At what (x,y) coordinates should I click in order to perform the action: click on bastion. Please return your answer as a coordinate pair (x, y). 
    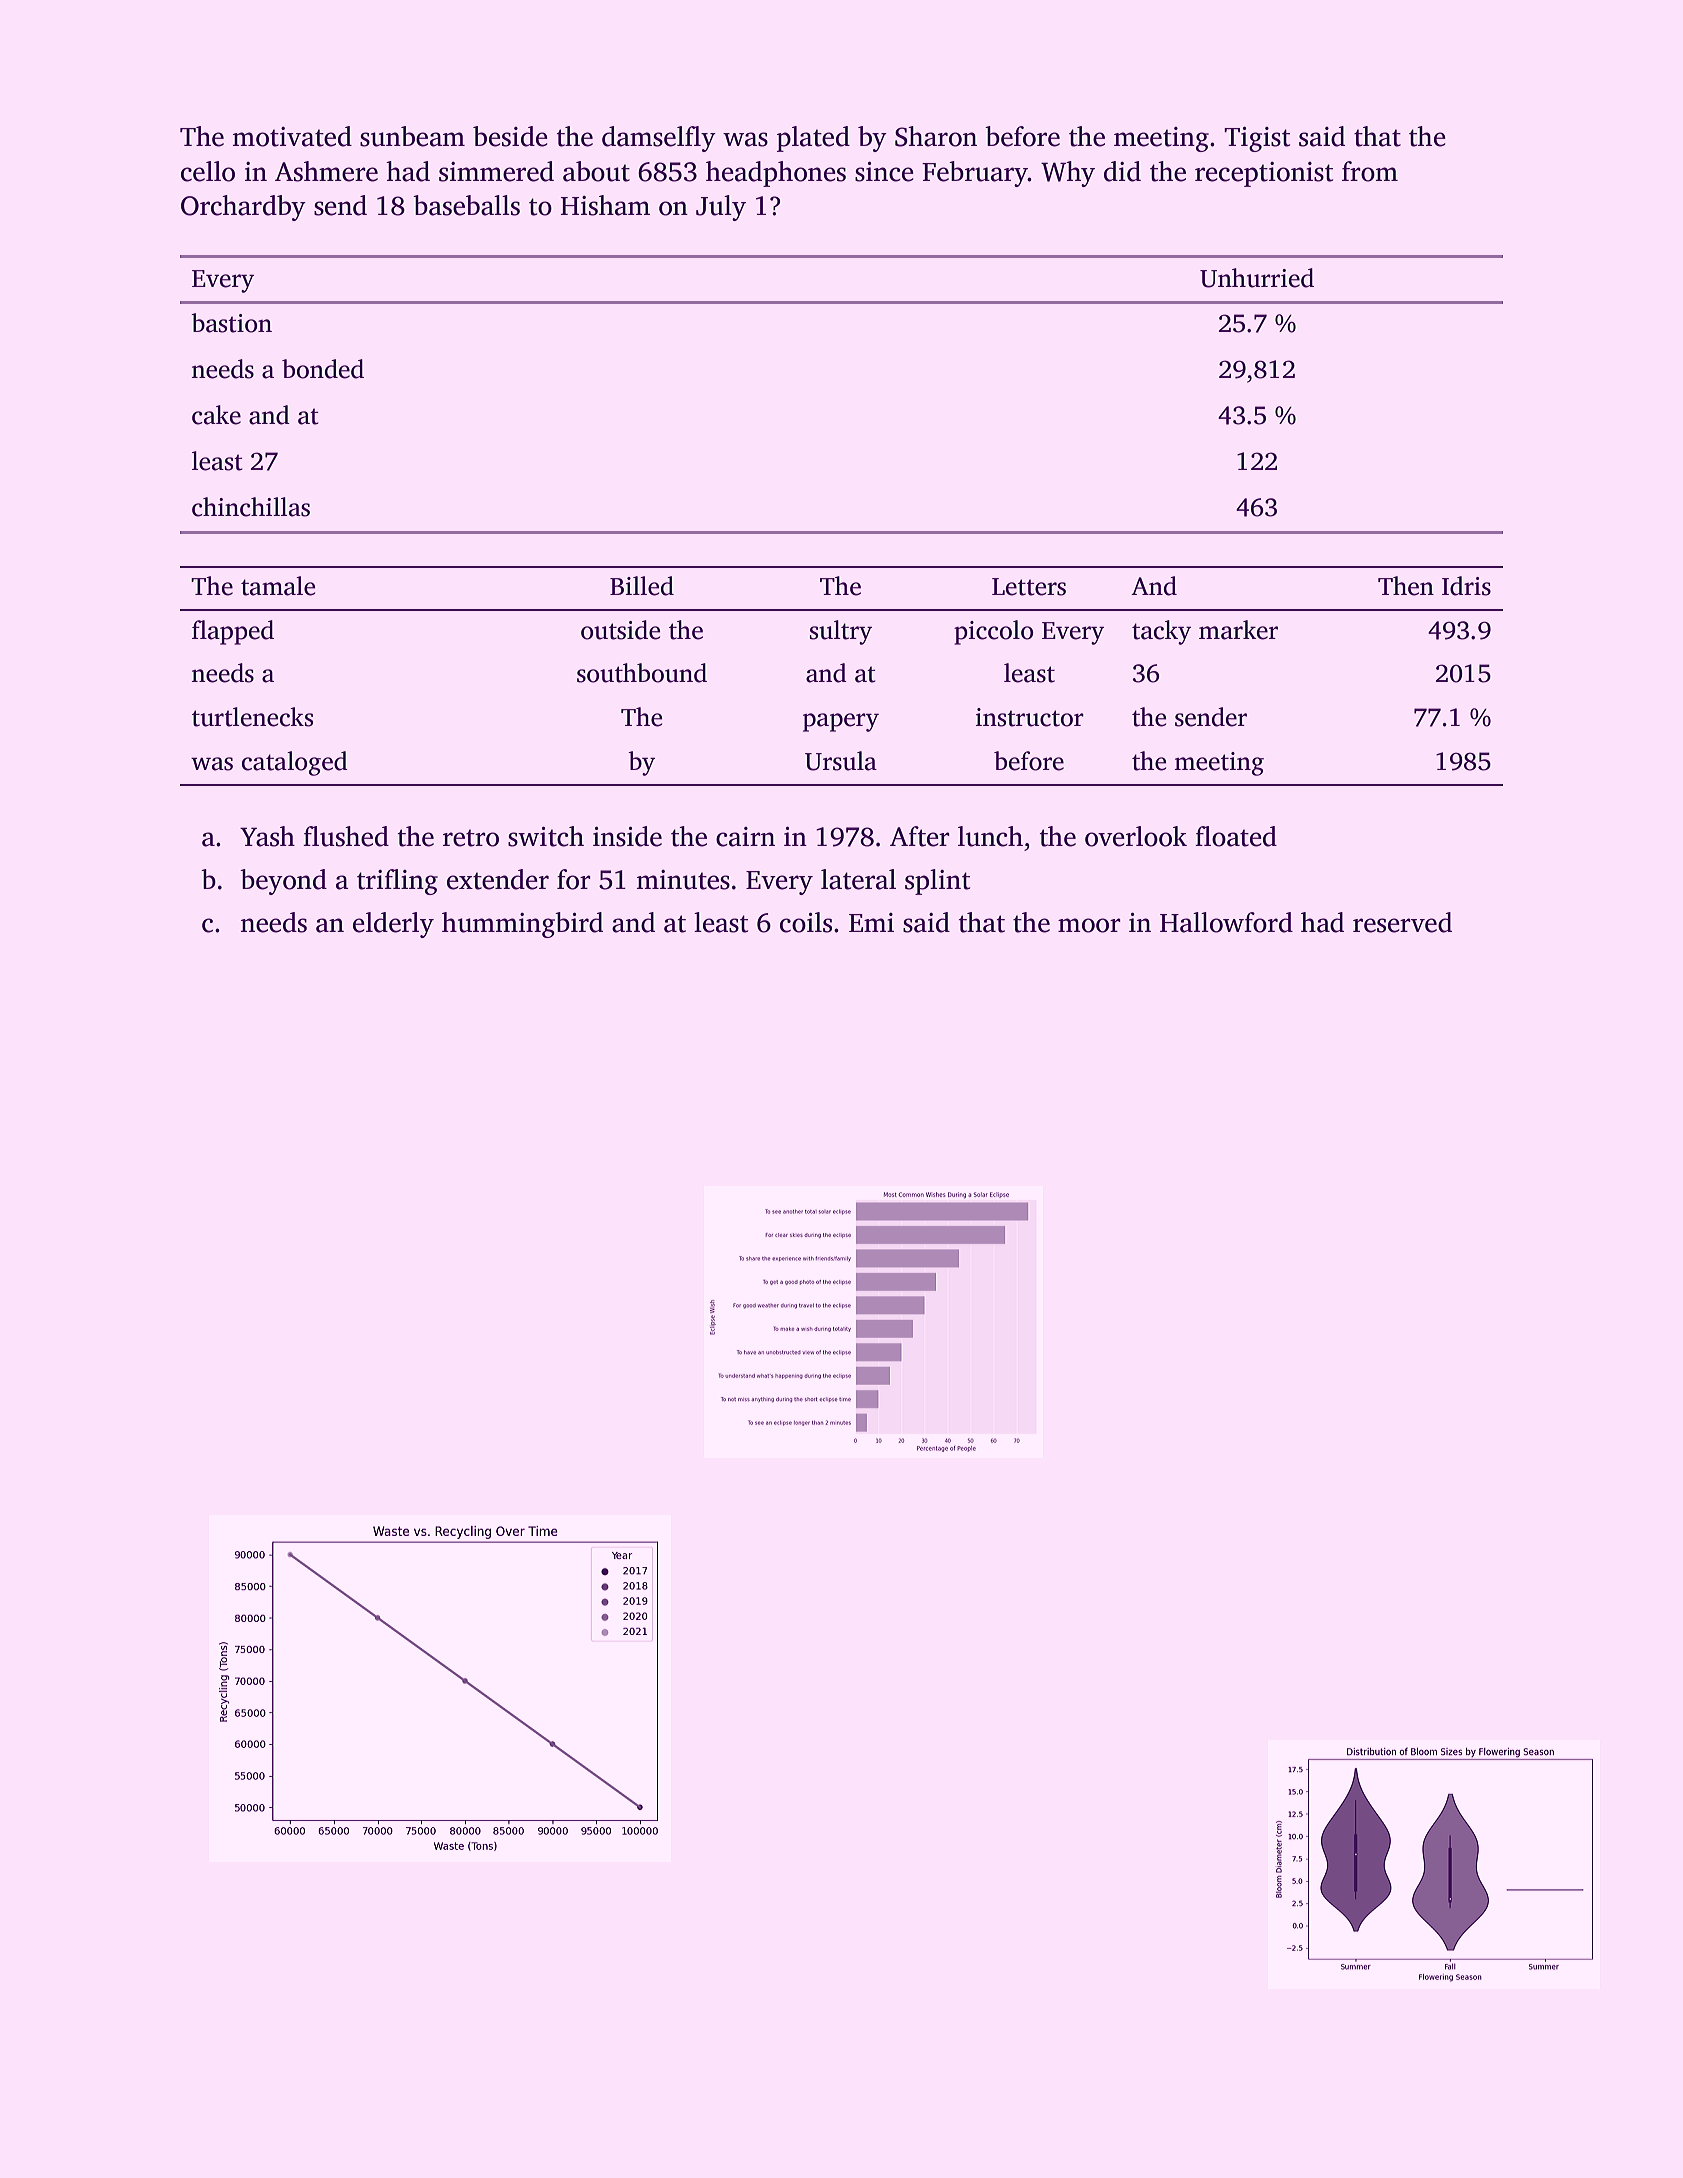
    Looking at the image, I should click on (231, 323).
